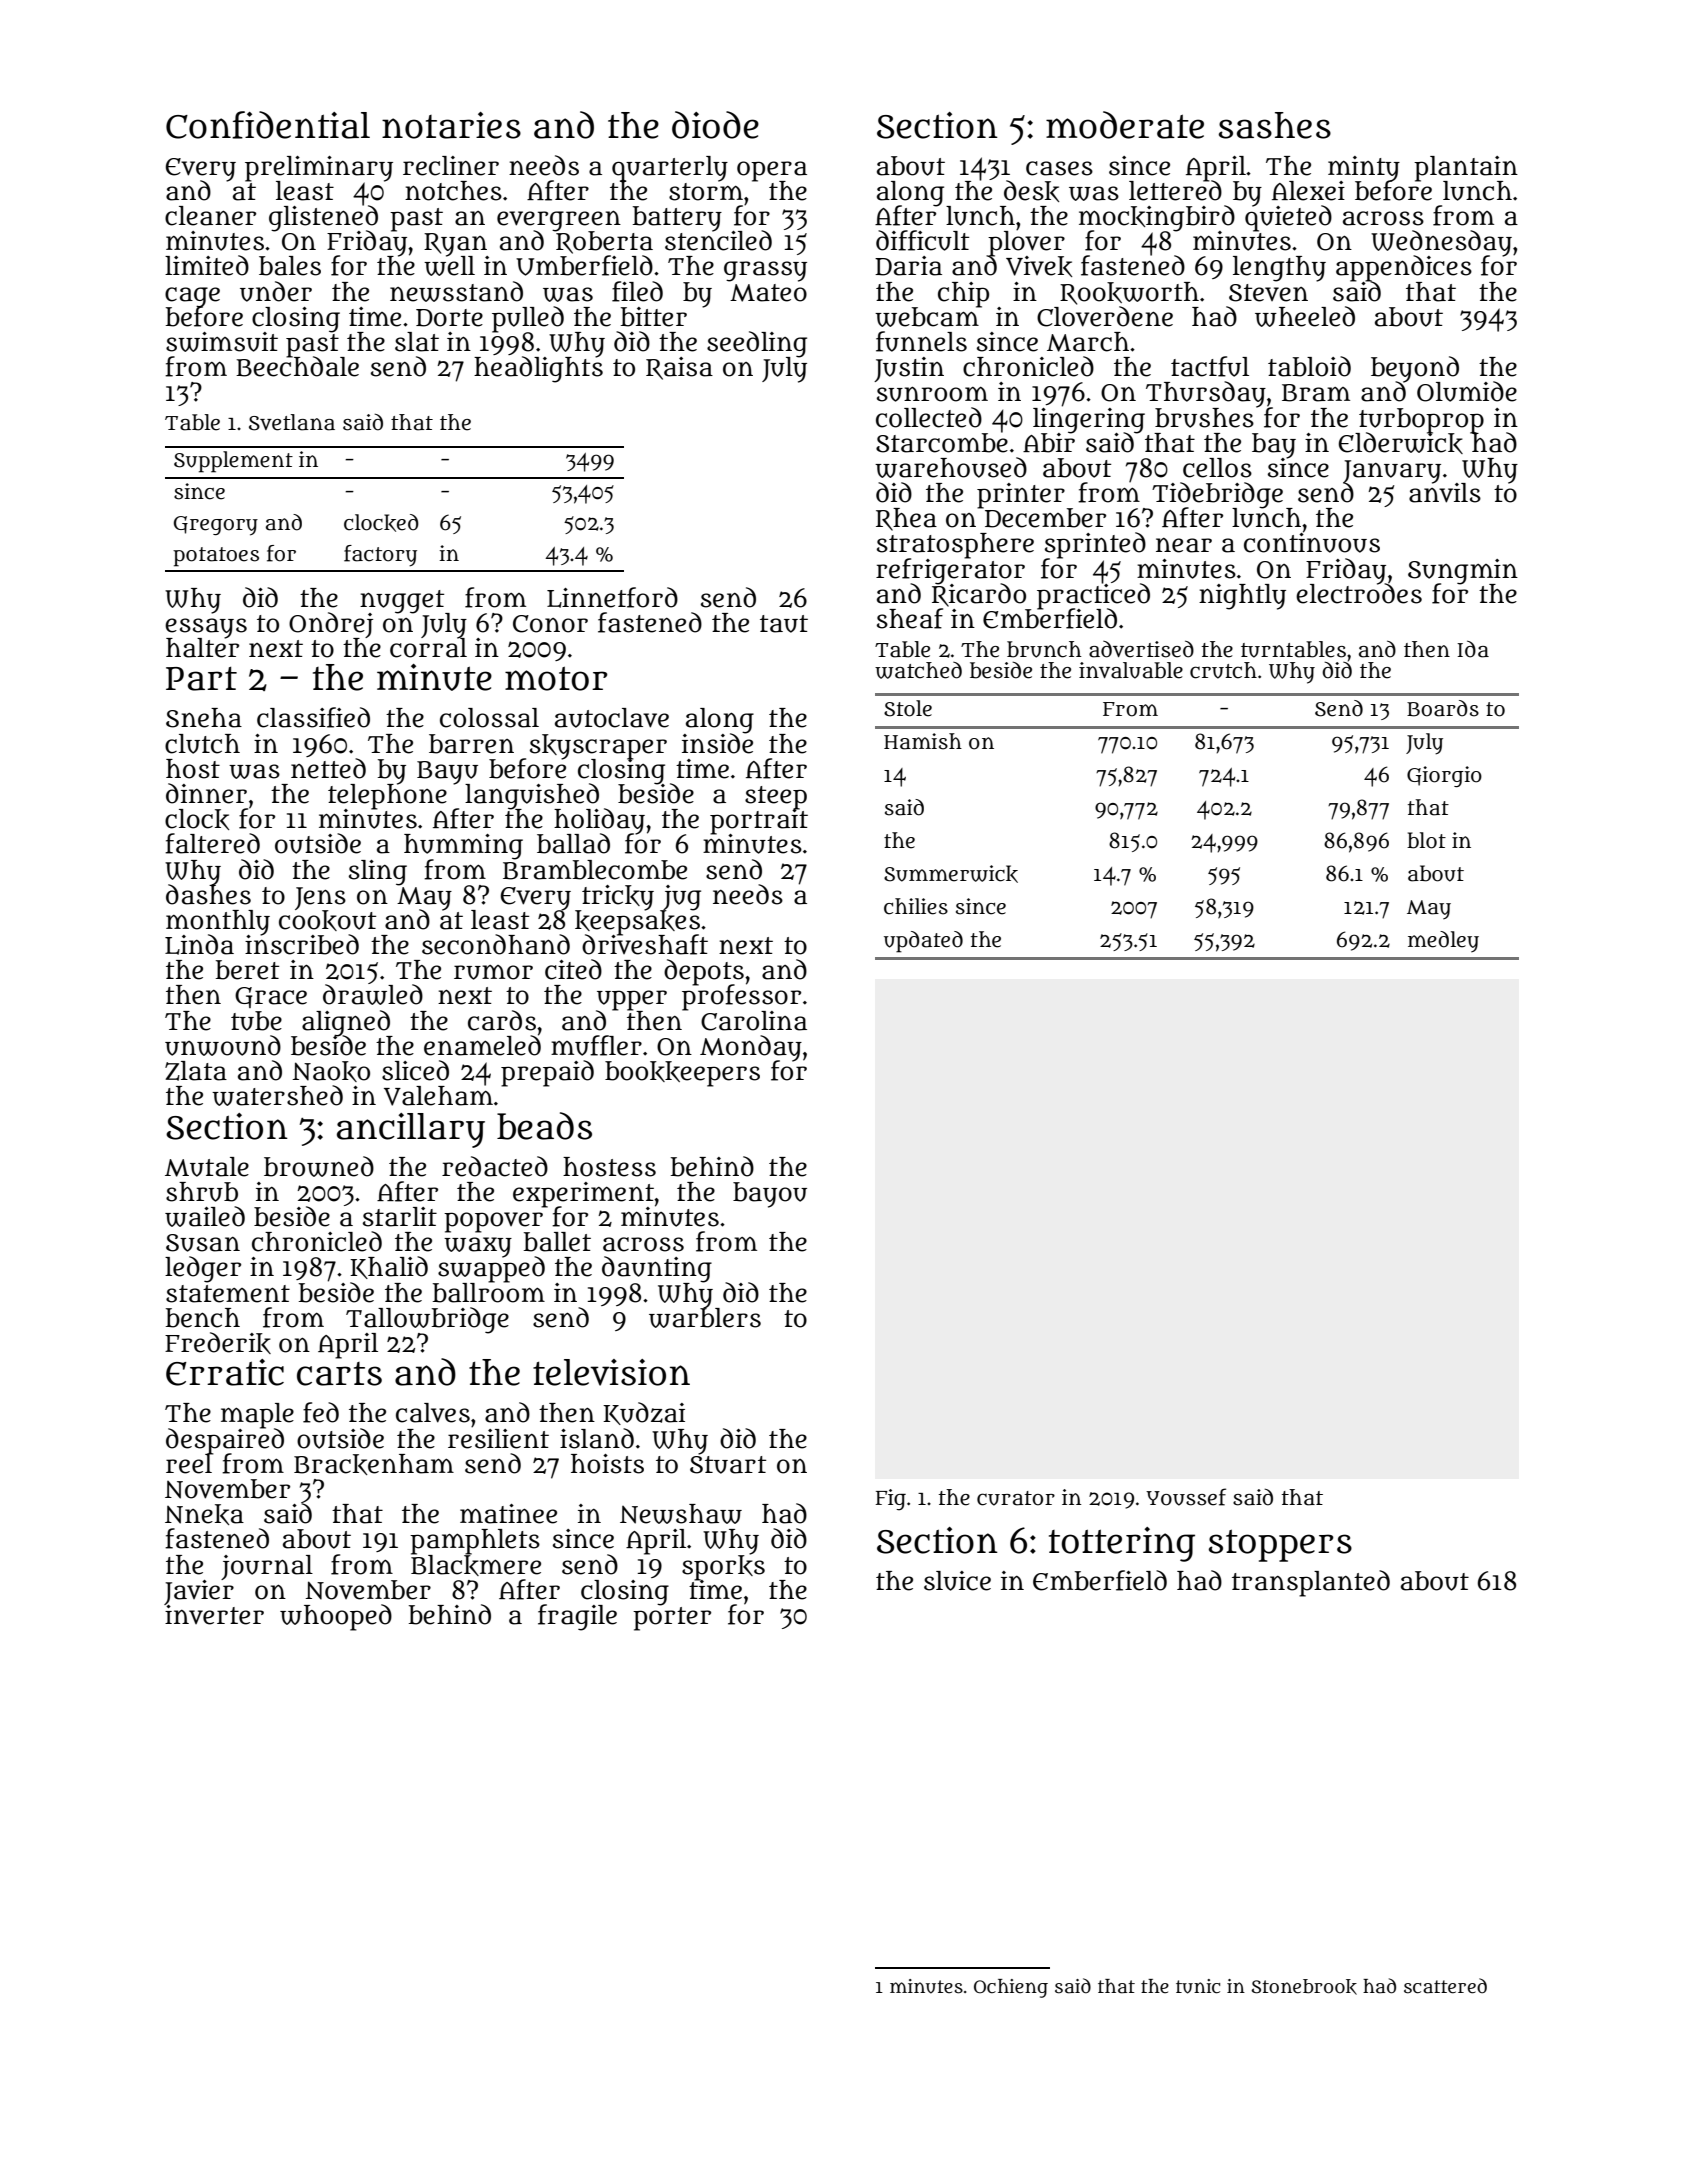  Describe the element at coordinates (1305, 316) in the page. I see `wheeled` at that location.
